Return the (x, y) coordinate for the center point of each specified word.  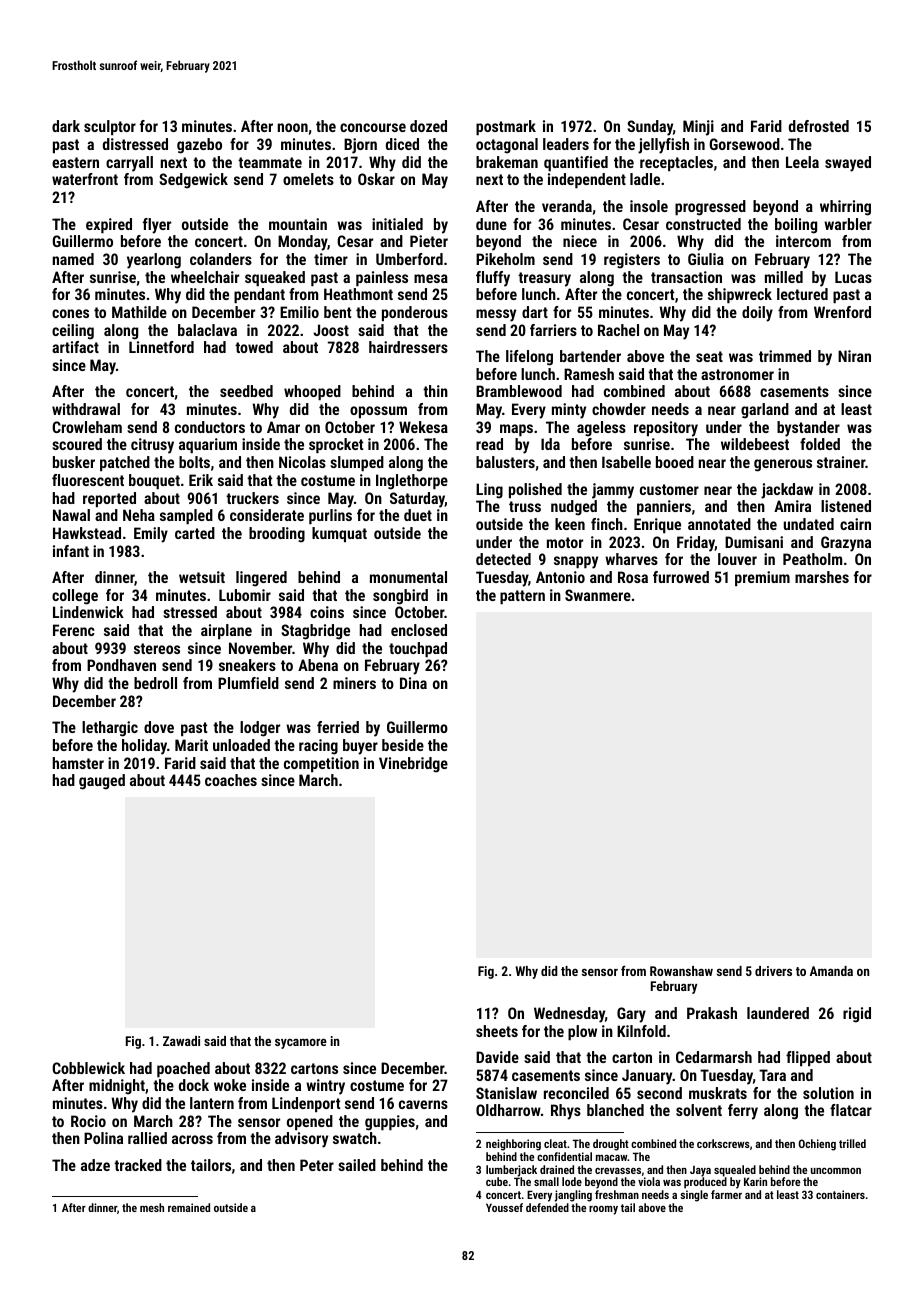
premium (762, 578)
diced (402, 144)
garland (765, 411)
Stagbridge (315, 632)
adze (95, 1165)
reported (109, 499)
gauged (102, 782)
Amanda (831, 971)
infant (71, 551)
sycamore (301, 1043)
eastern (75, 162)
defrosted (819, 126)
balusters (505, 462)
